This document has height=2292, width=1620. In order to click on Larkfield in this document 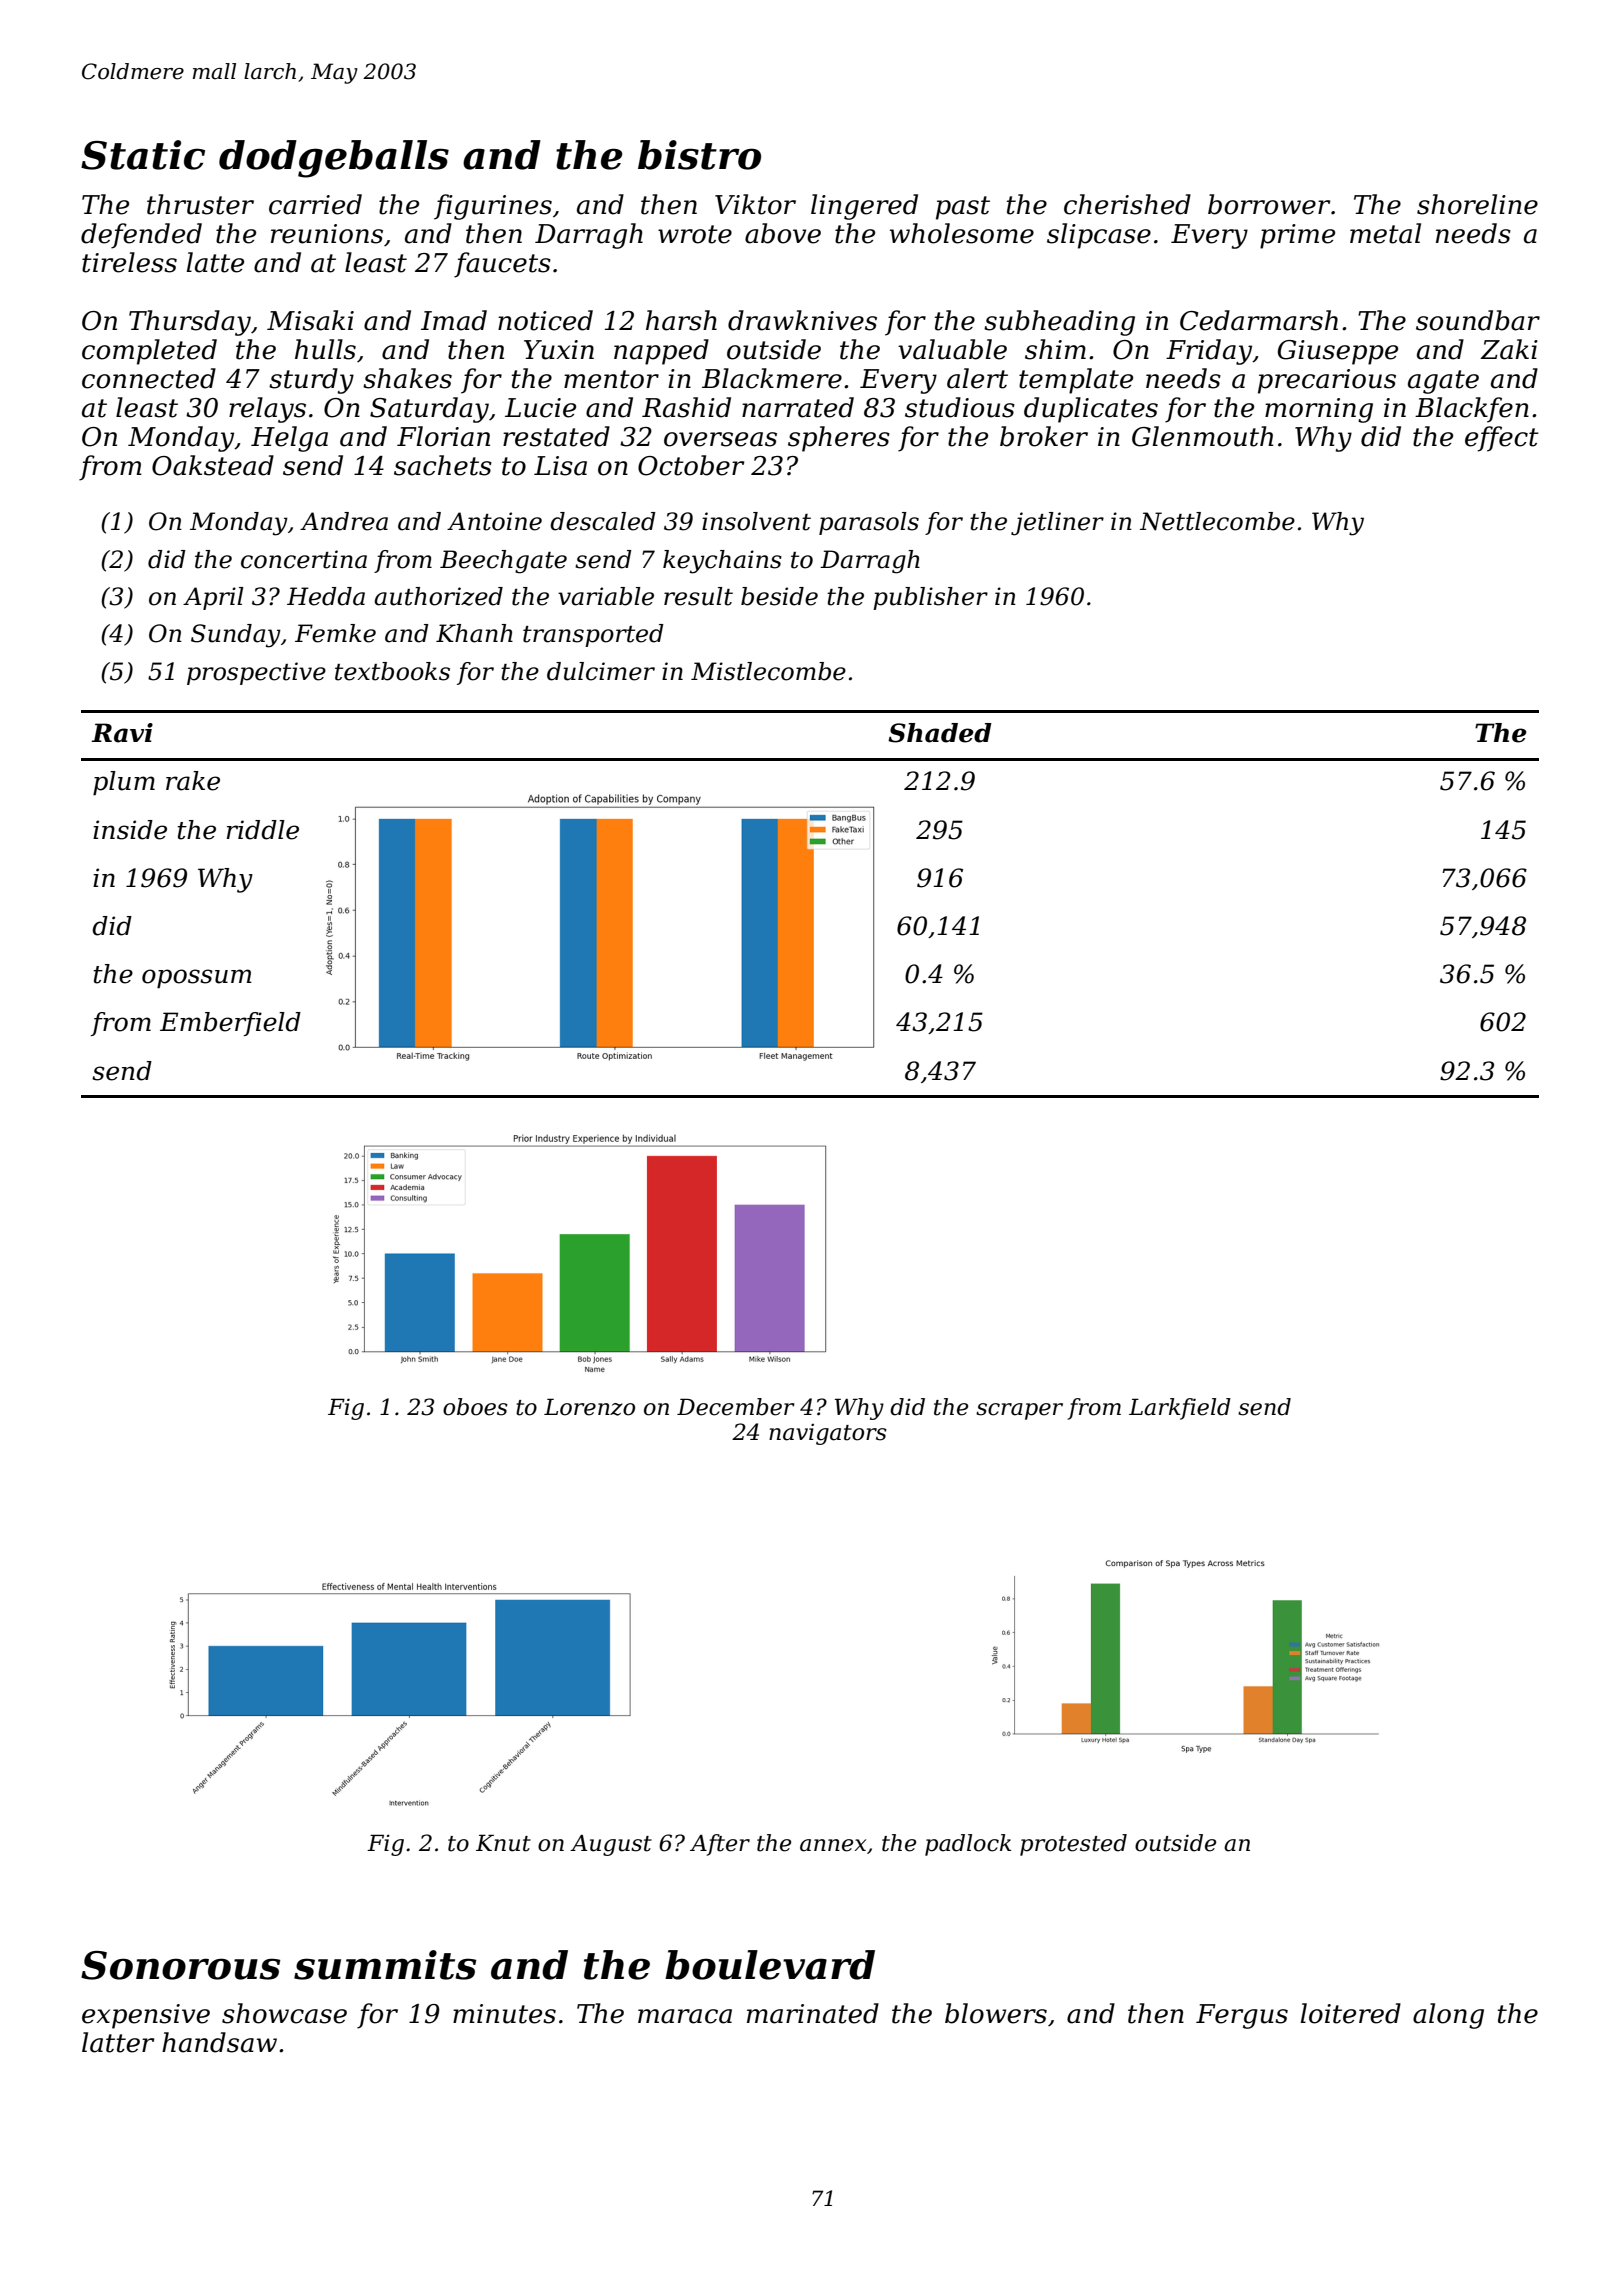, I will do `click(1180, 1409)`.
